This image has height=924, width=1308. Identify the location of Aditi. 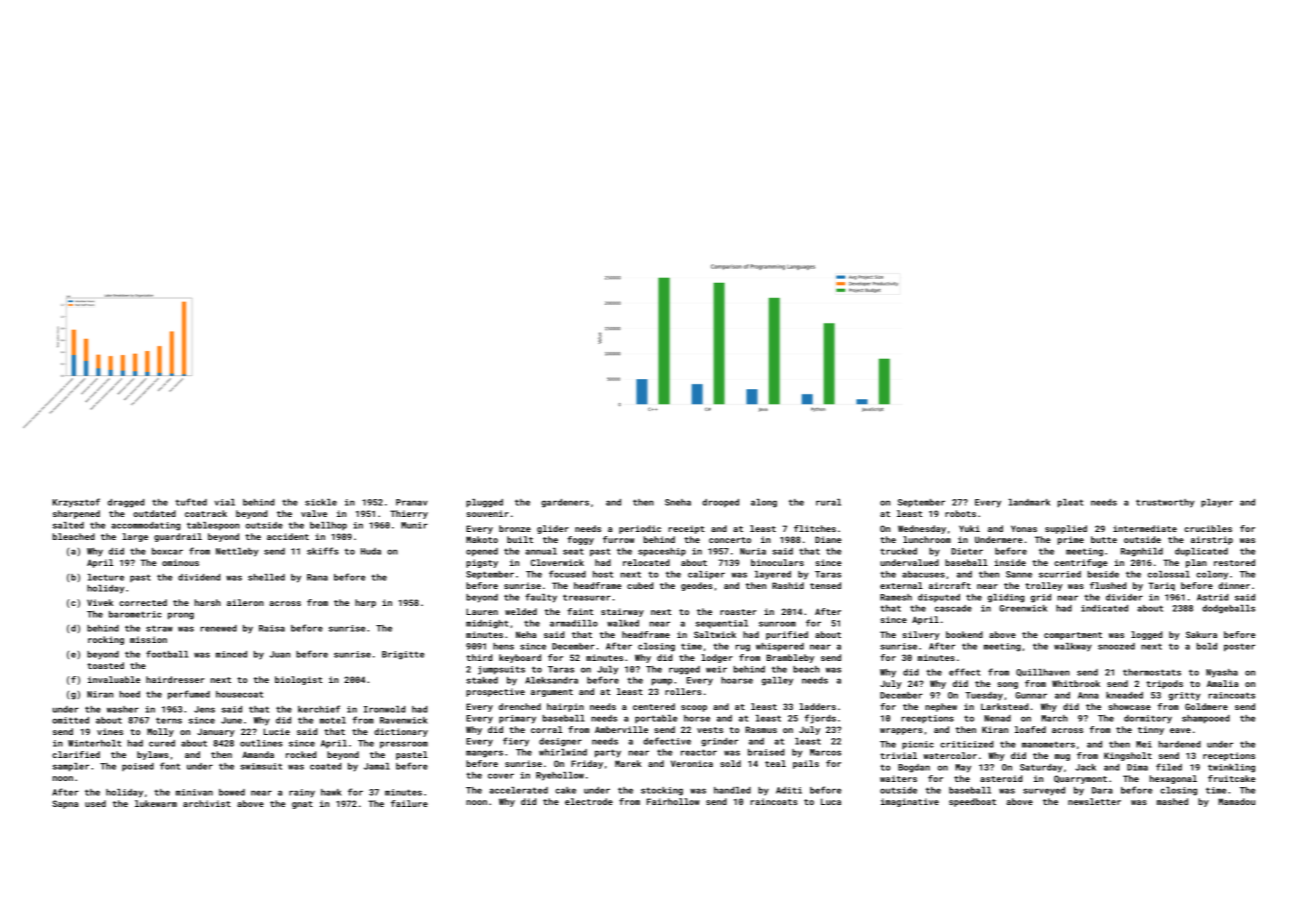
(789, 790).
